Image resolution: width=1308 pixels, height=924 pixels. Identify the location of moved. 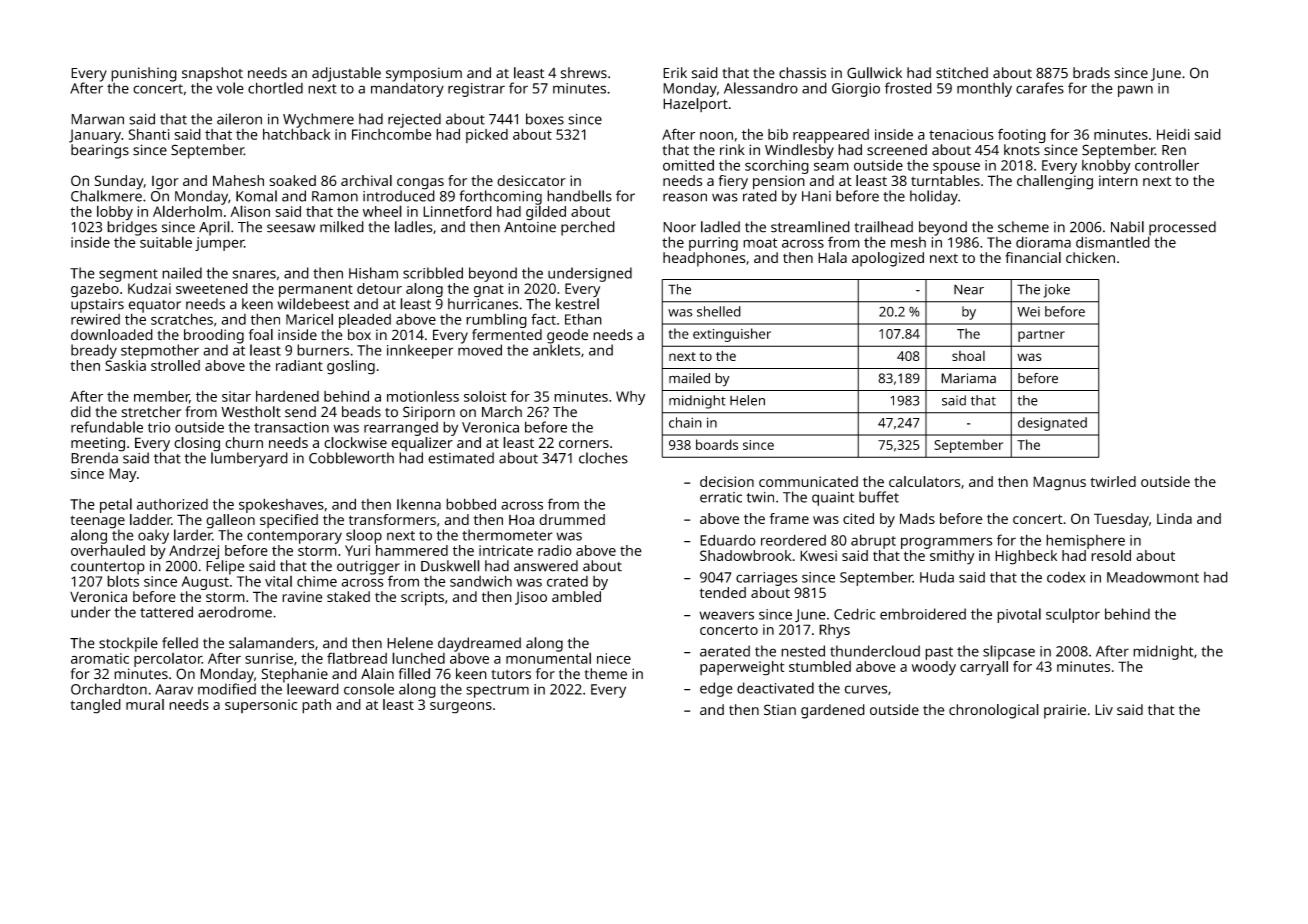
(480, 350).
